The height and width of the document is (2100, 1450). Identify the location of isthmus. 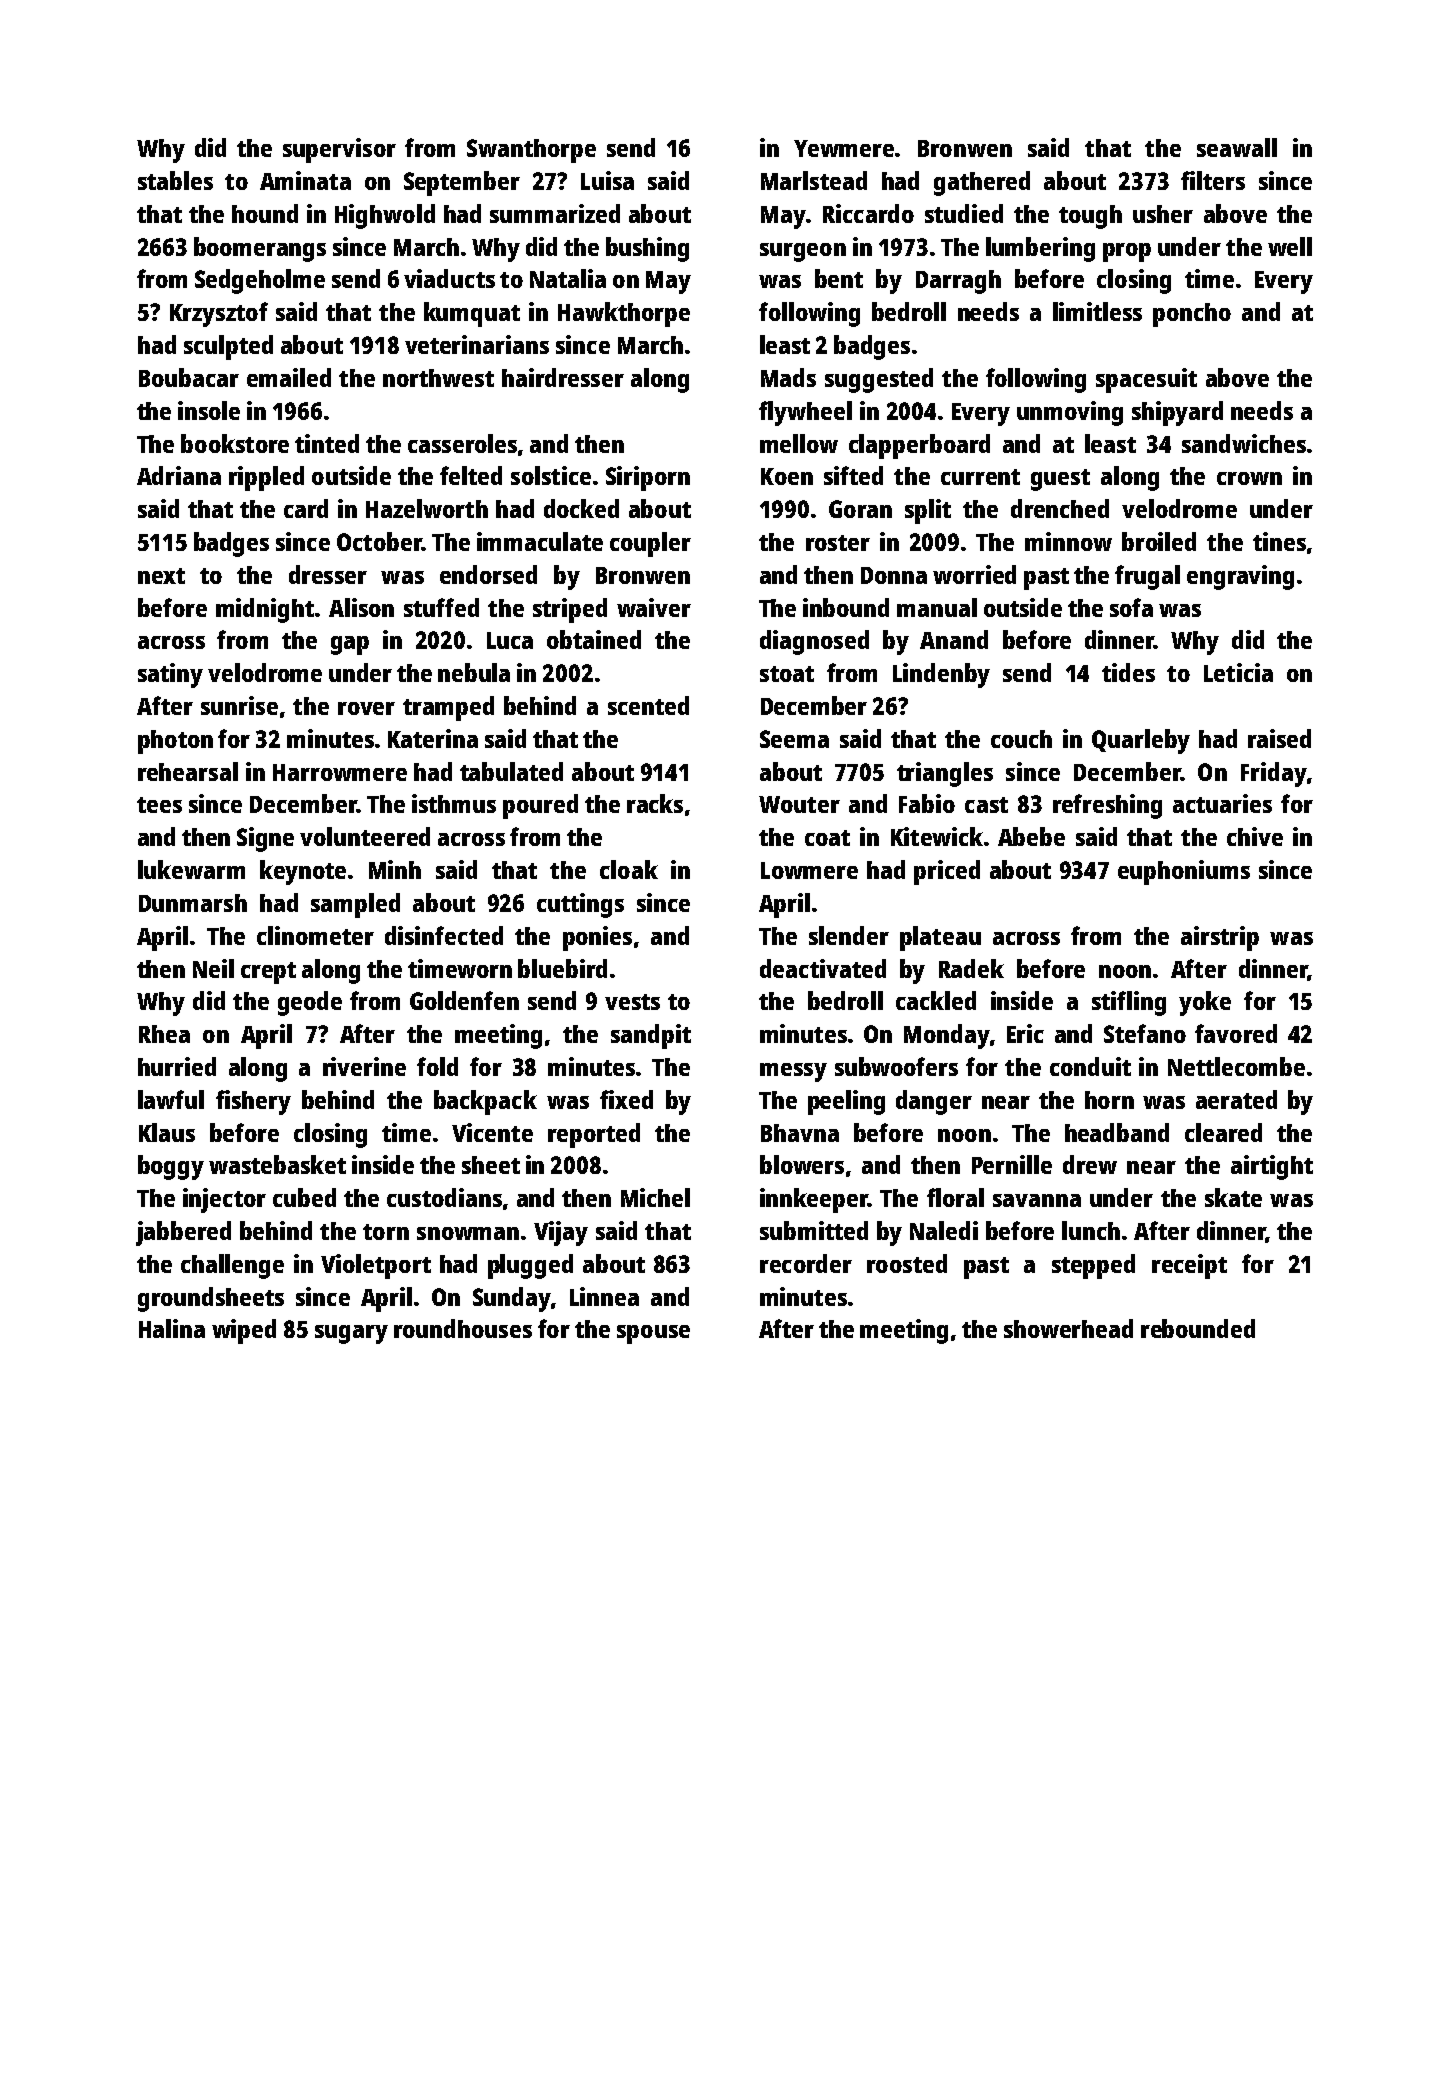
(454, 803).
